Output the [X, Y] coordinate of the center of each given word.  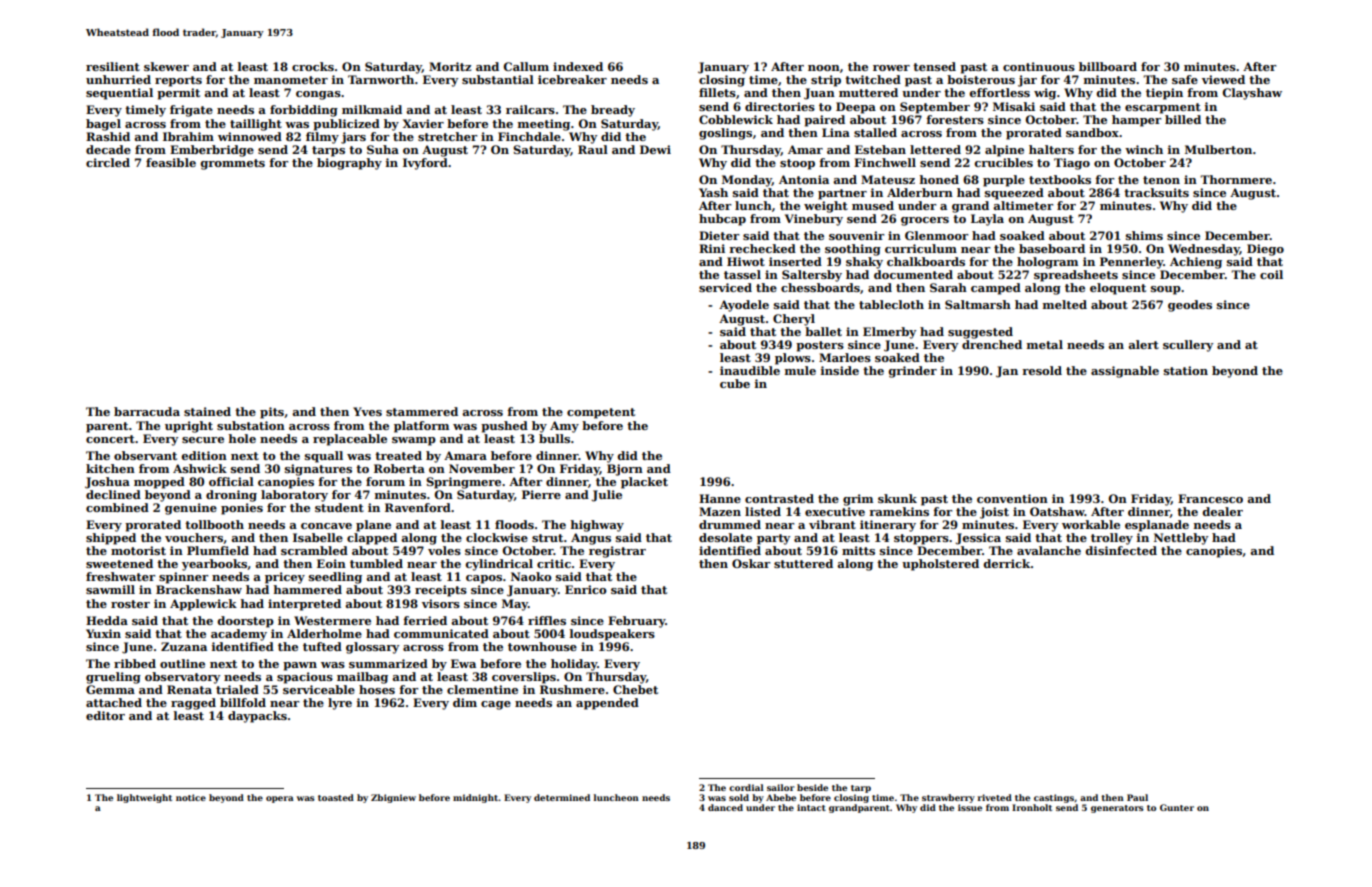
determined [562, 797]
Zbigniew [393, 798]
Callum [526, 66]
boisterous [981, 79]
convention [1012, 498]
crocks [313, 66]
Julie [606, 496]
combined [117, 507]
